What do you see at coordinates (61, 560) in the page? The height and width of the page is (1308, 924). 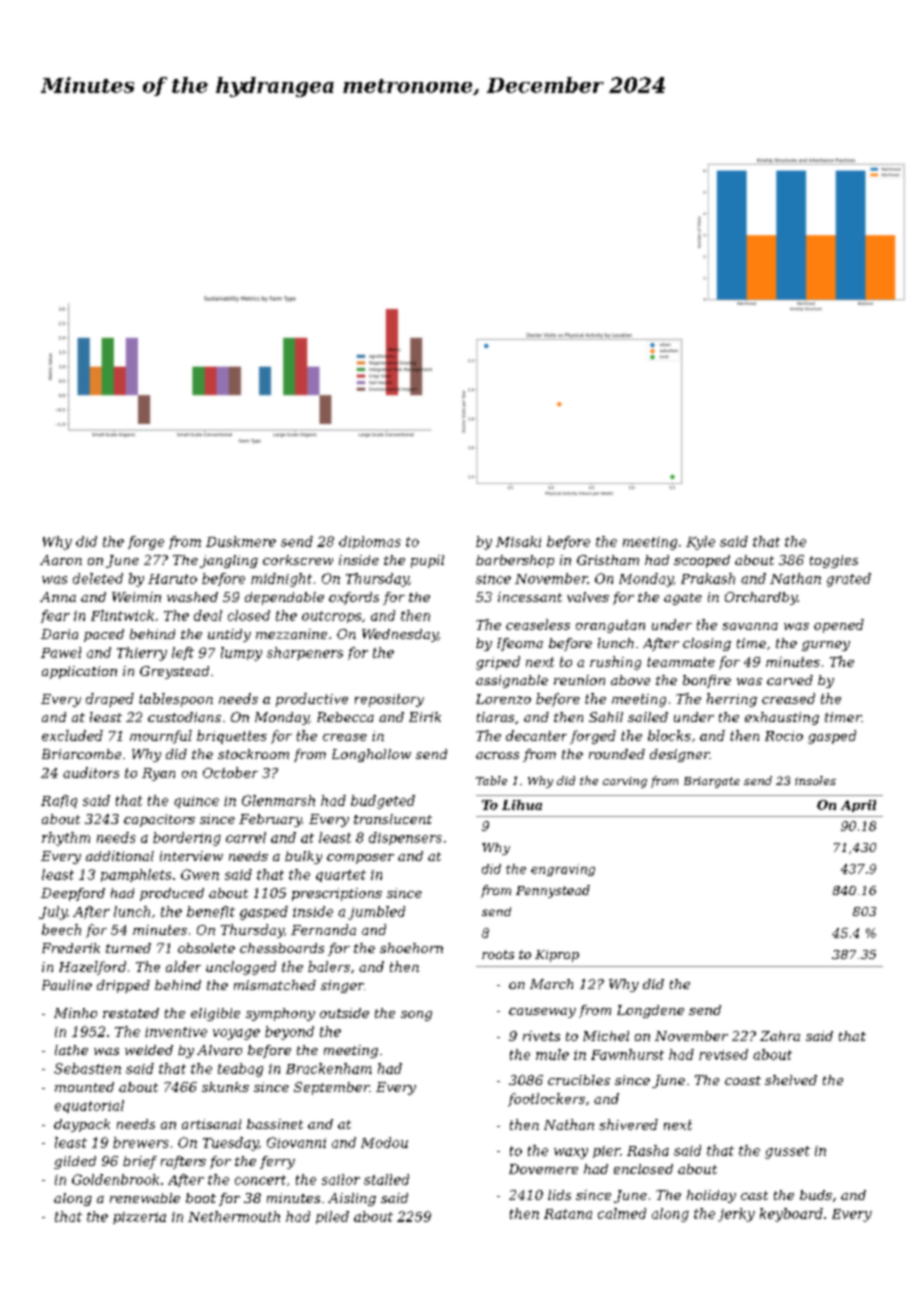 I see `Aaron` at bounding box center [61, 560].
